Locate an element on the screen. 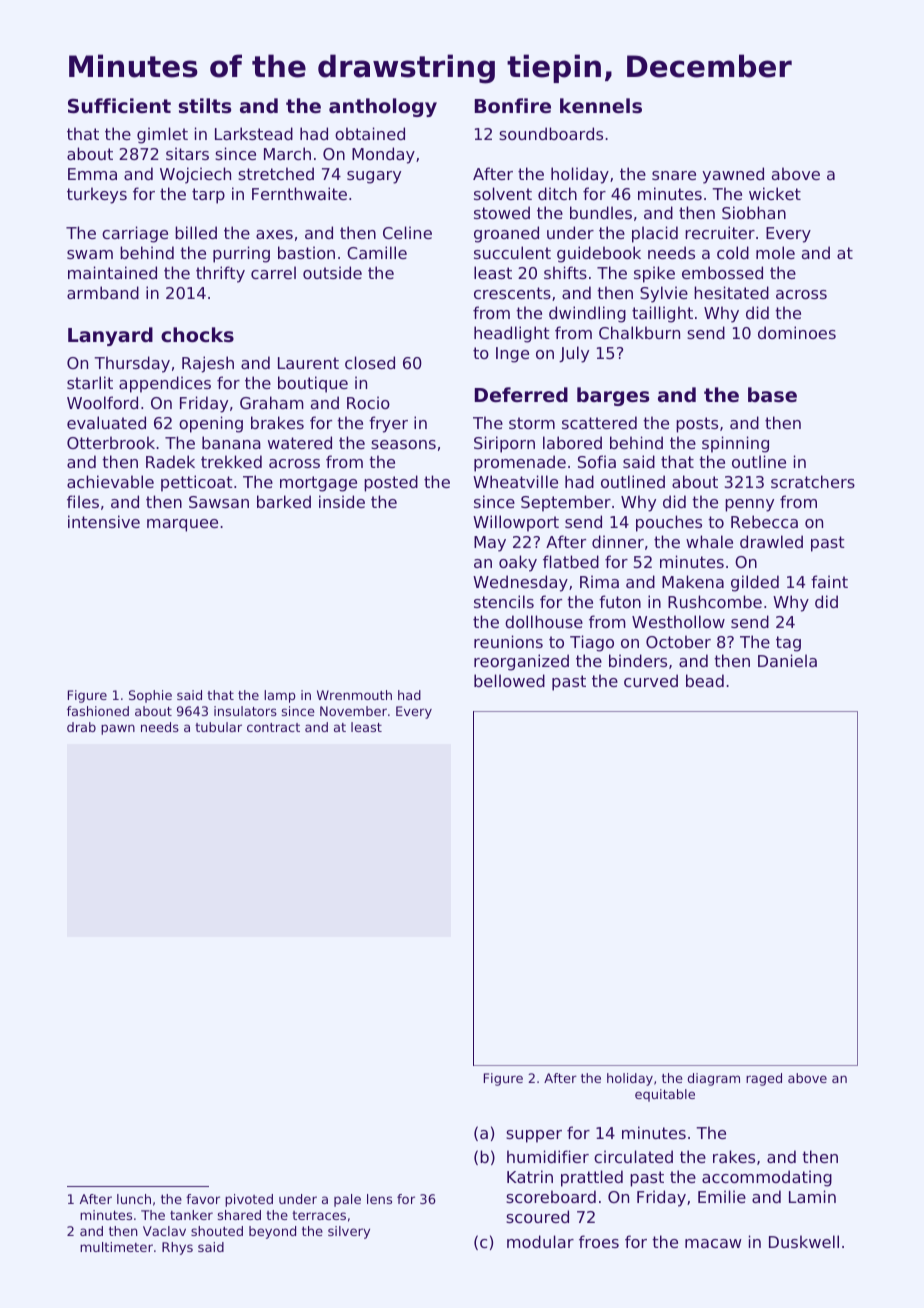  scratchers is located at coordinates (813, 481).
